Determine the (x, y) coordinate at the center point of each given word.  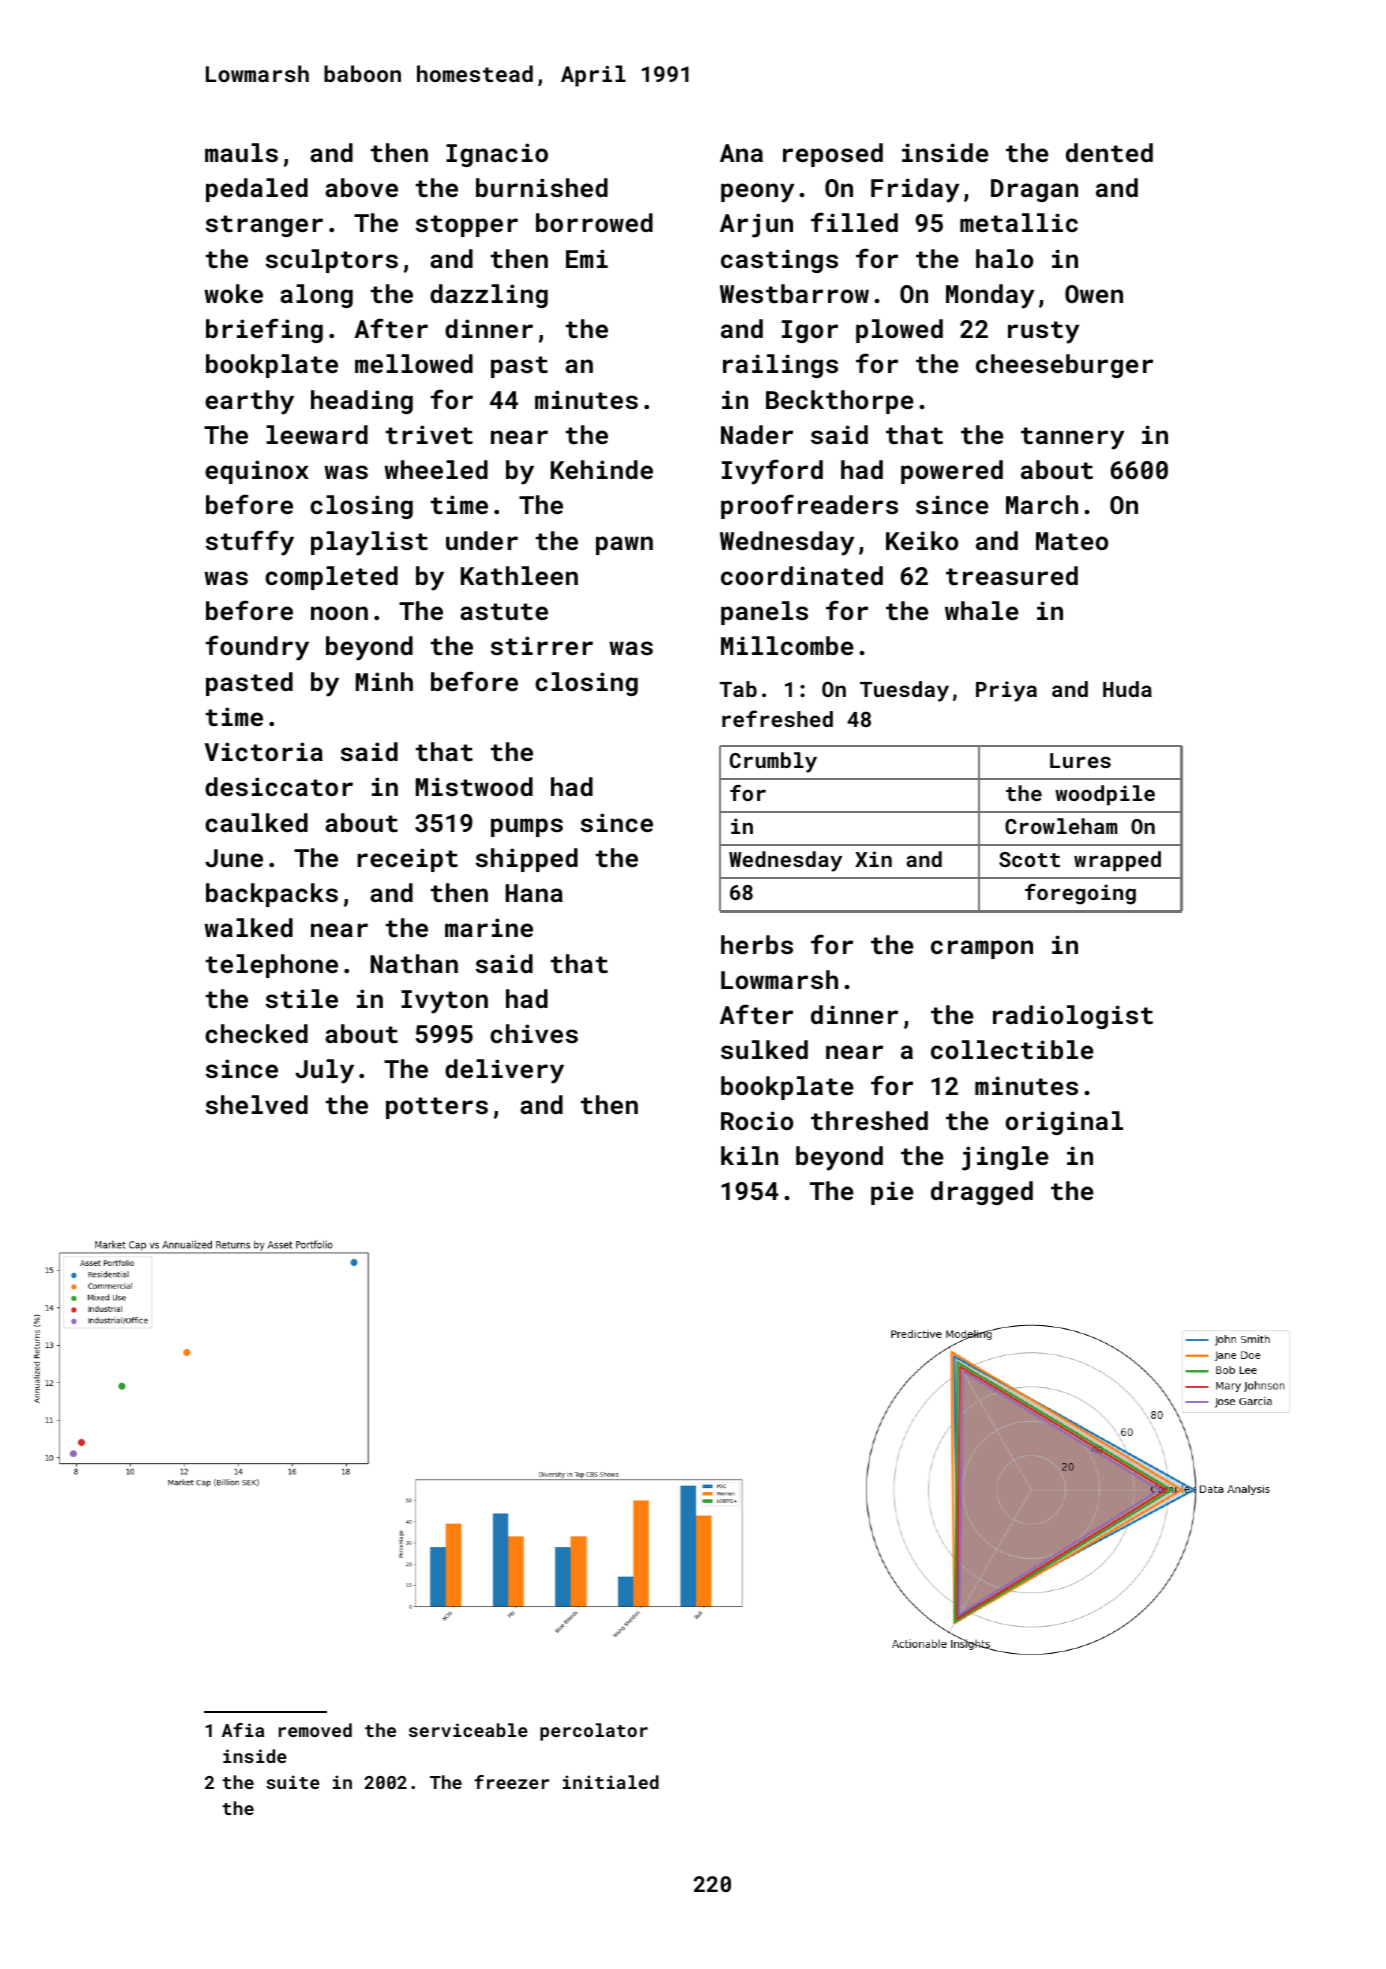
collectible (1012, 1049)
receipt (408, 860)
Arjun (756, 225)
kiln (749, 1155)
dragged (982, 1193)
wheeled (436, 469)
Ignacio (497, 155)
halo (1004, 258)
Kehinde (602, 469)
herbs (757, 944)
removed (315, 1730)
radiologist (1073, 1017)
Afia (243, 1730)
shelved (257, 1104)
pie (892, 1193)
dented (1109, 152)
